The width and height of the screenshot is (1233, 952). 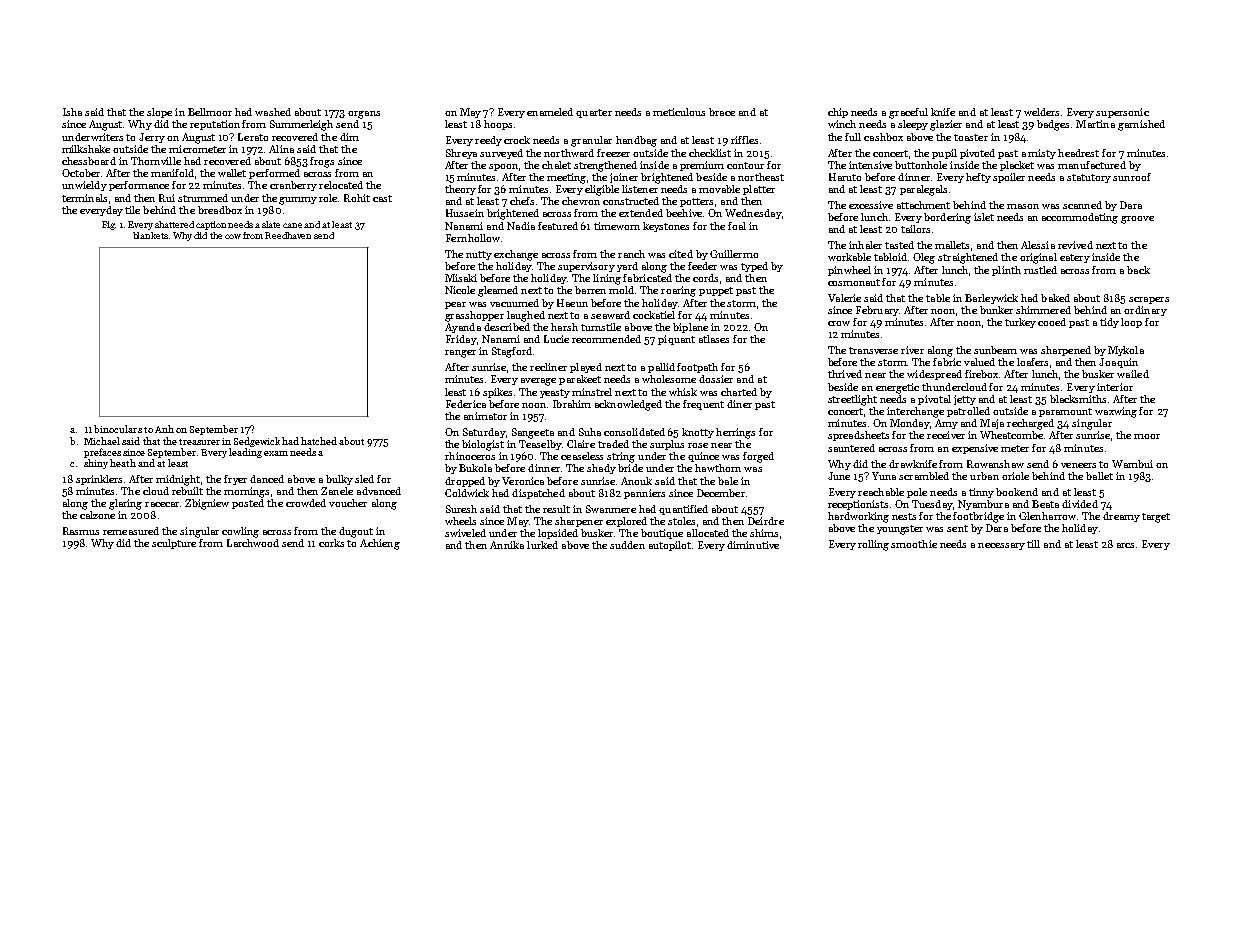 I want to click on accommodating, so click(x=1080, y=218).
